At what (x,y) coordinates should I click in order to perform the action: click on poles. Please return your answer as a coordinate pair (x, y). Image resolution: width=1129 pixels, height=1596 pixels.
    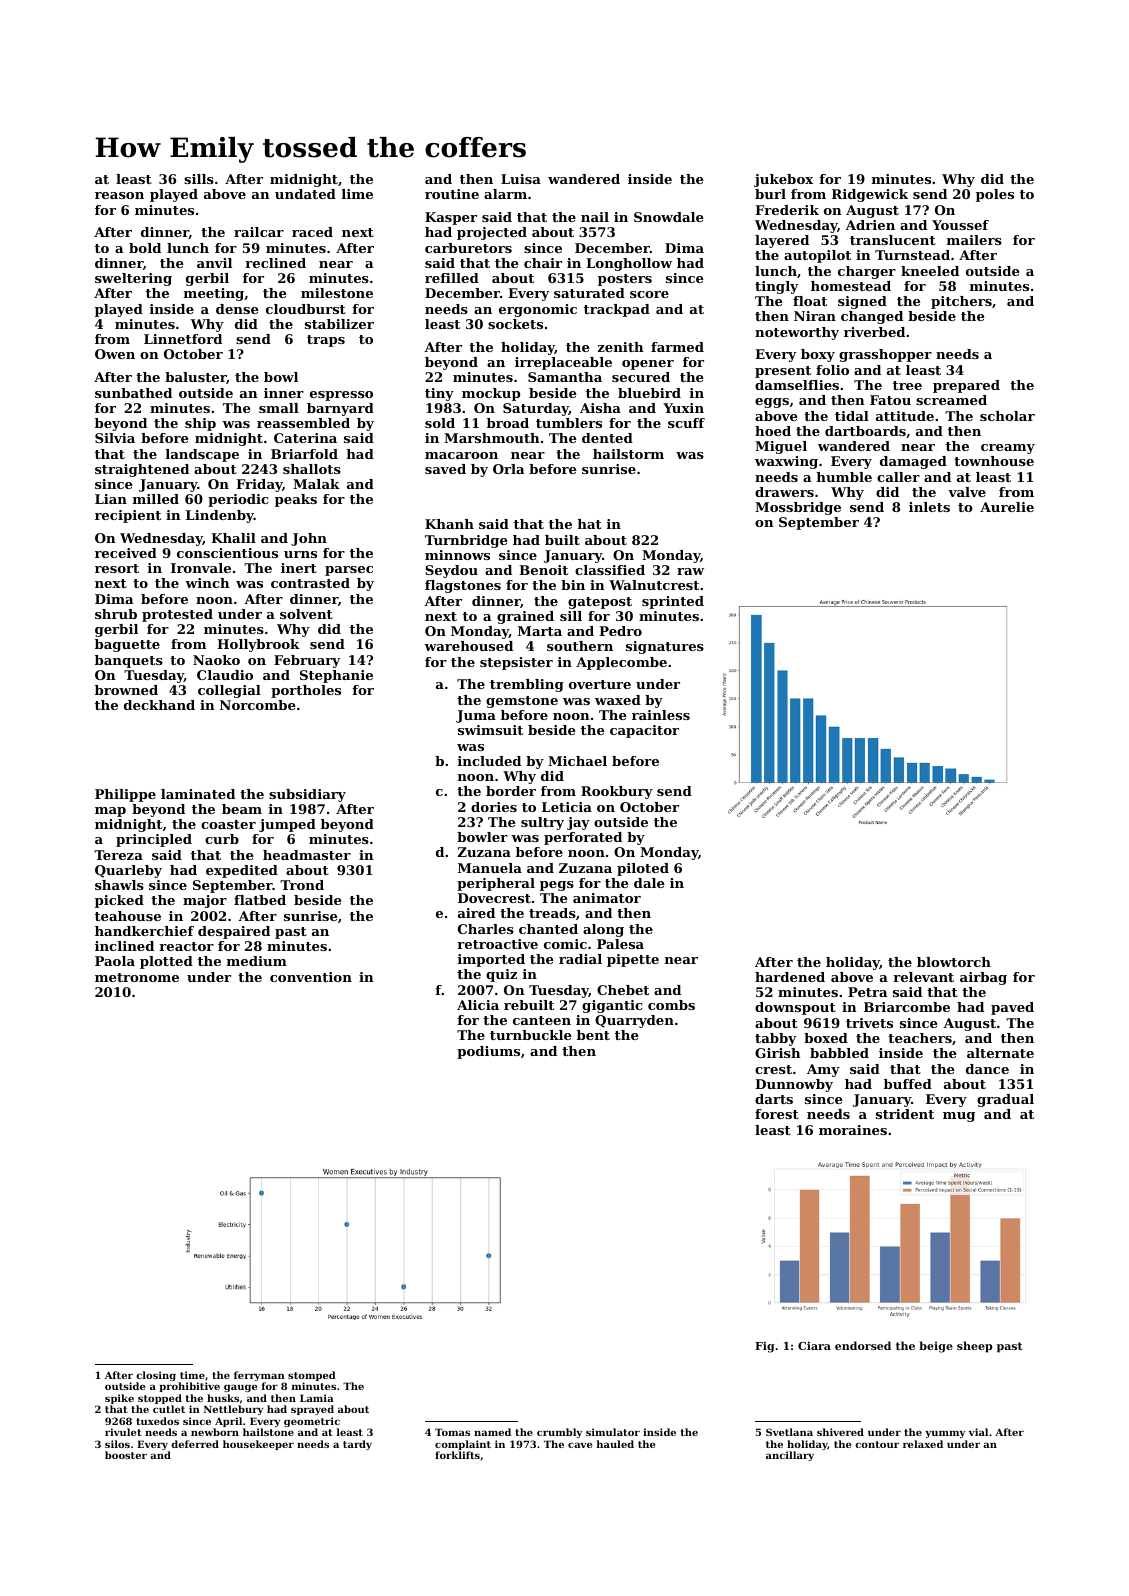
    Looking at the image, I should click on (995, 195).
